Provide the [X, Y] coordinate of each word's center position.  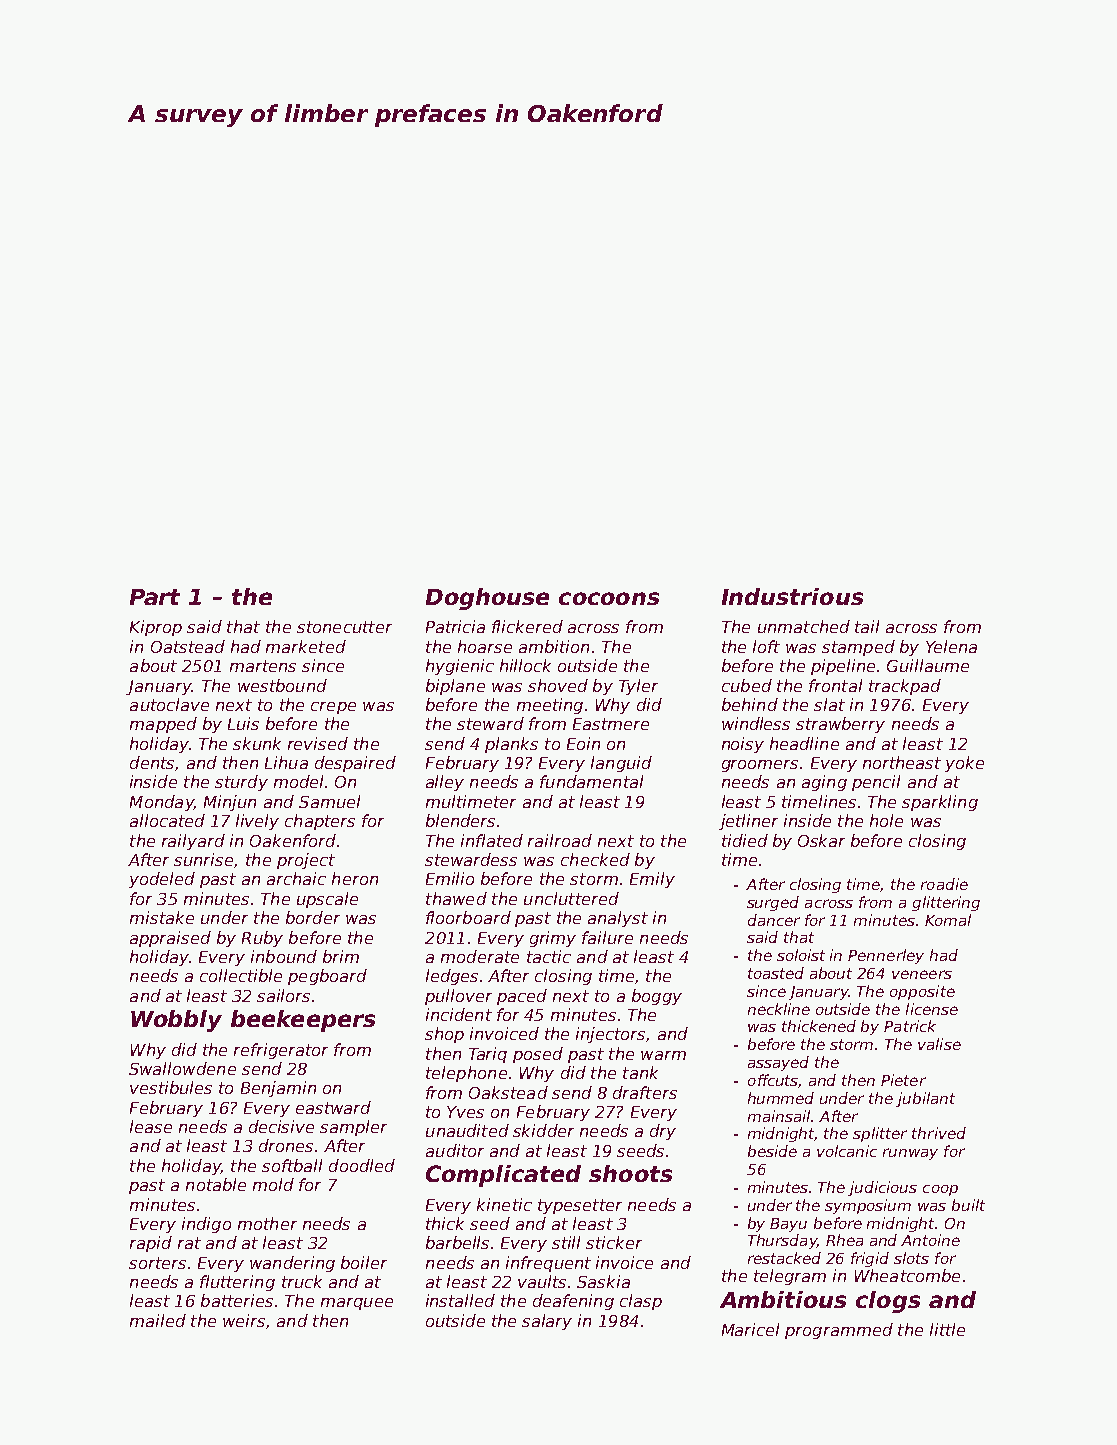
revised [318, 743]
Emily [652, 880]
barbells [457, 1242]
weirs [244, 1320]
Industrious [792, 596]
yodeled [162, 880]
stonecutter [344, 627]
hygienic [460, 667]
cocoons [609, 598]
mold [273, 1184]
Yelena [951, 646]
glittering [946, 903]
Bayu [788, 1225]
